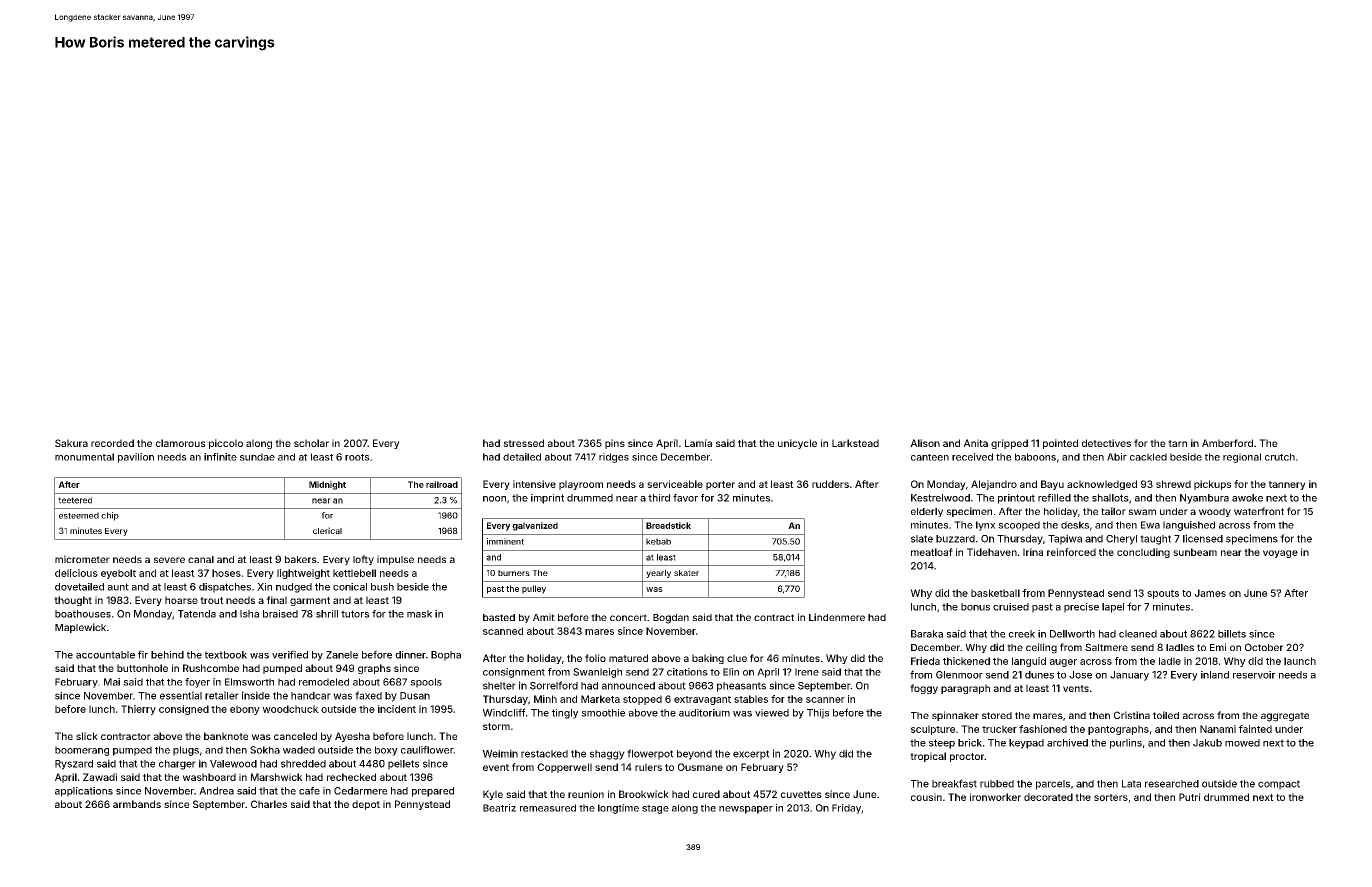  Describe the element at coordinates (1138, 634) in the screenshot. I see `cleaned` at that location.
